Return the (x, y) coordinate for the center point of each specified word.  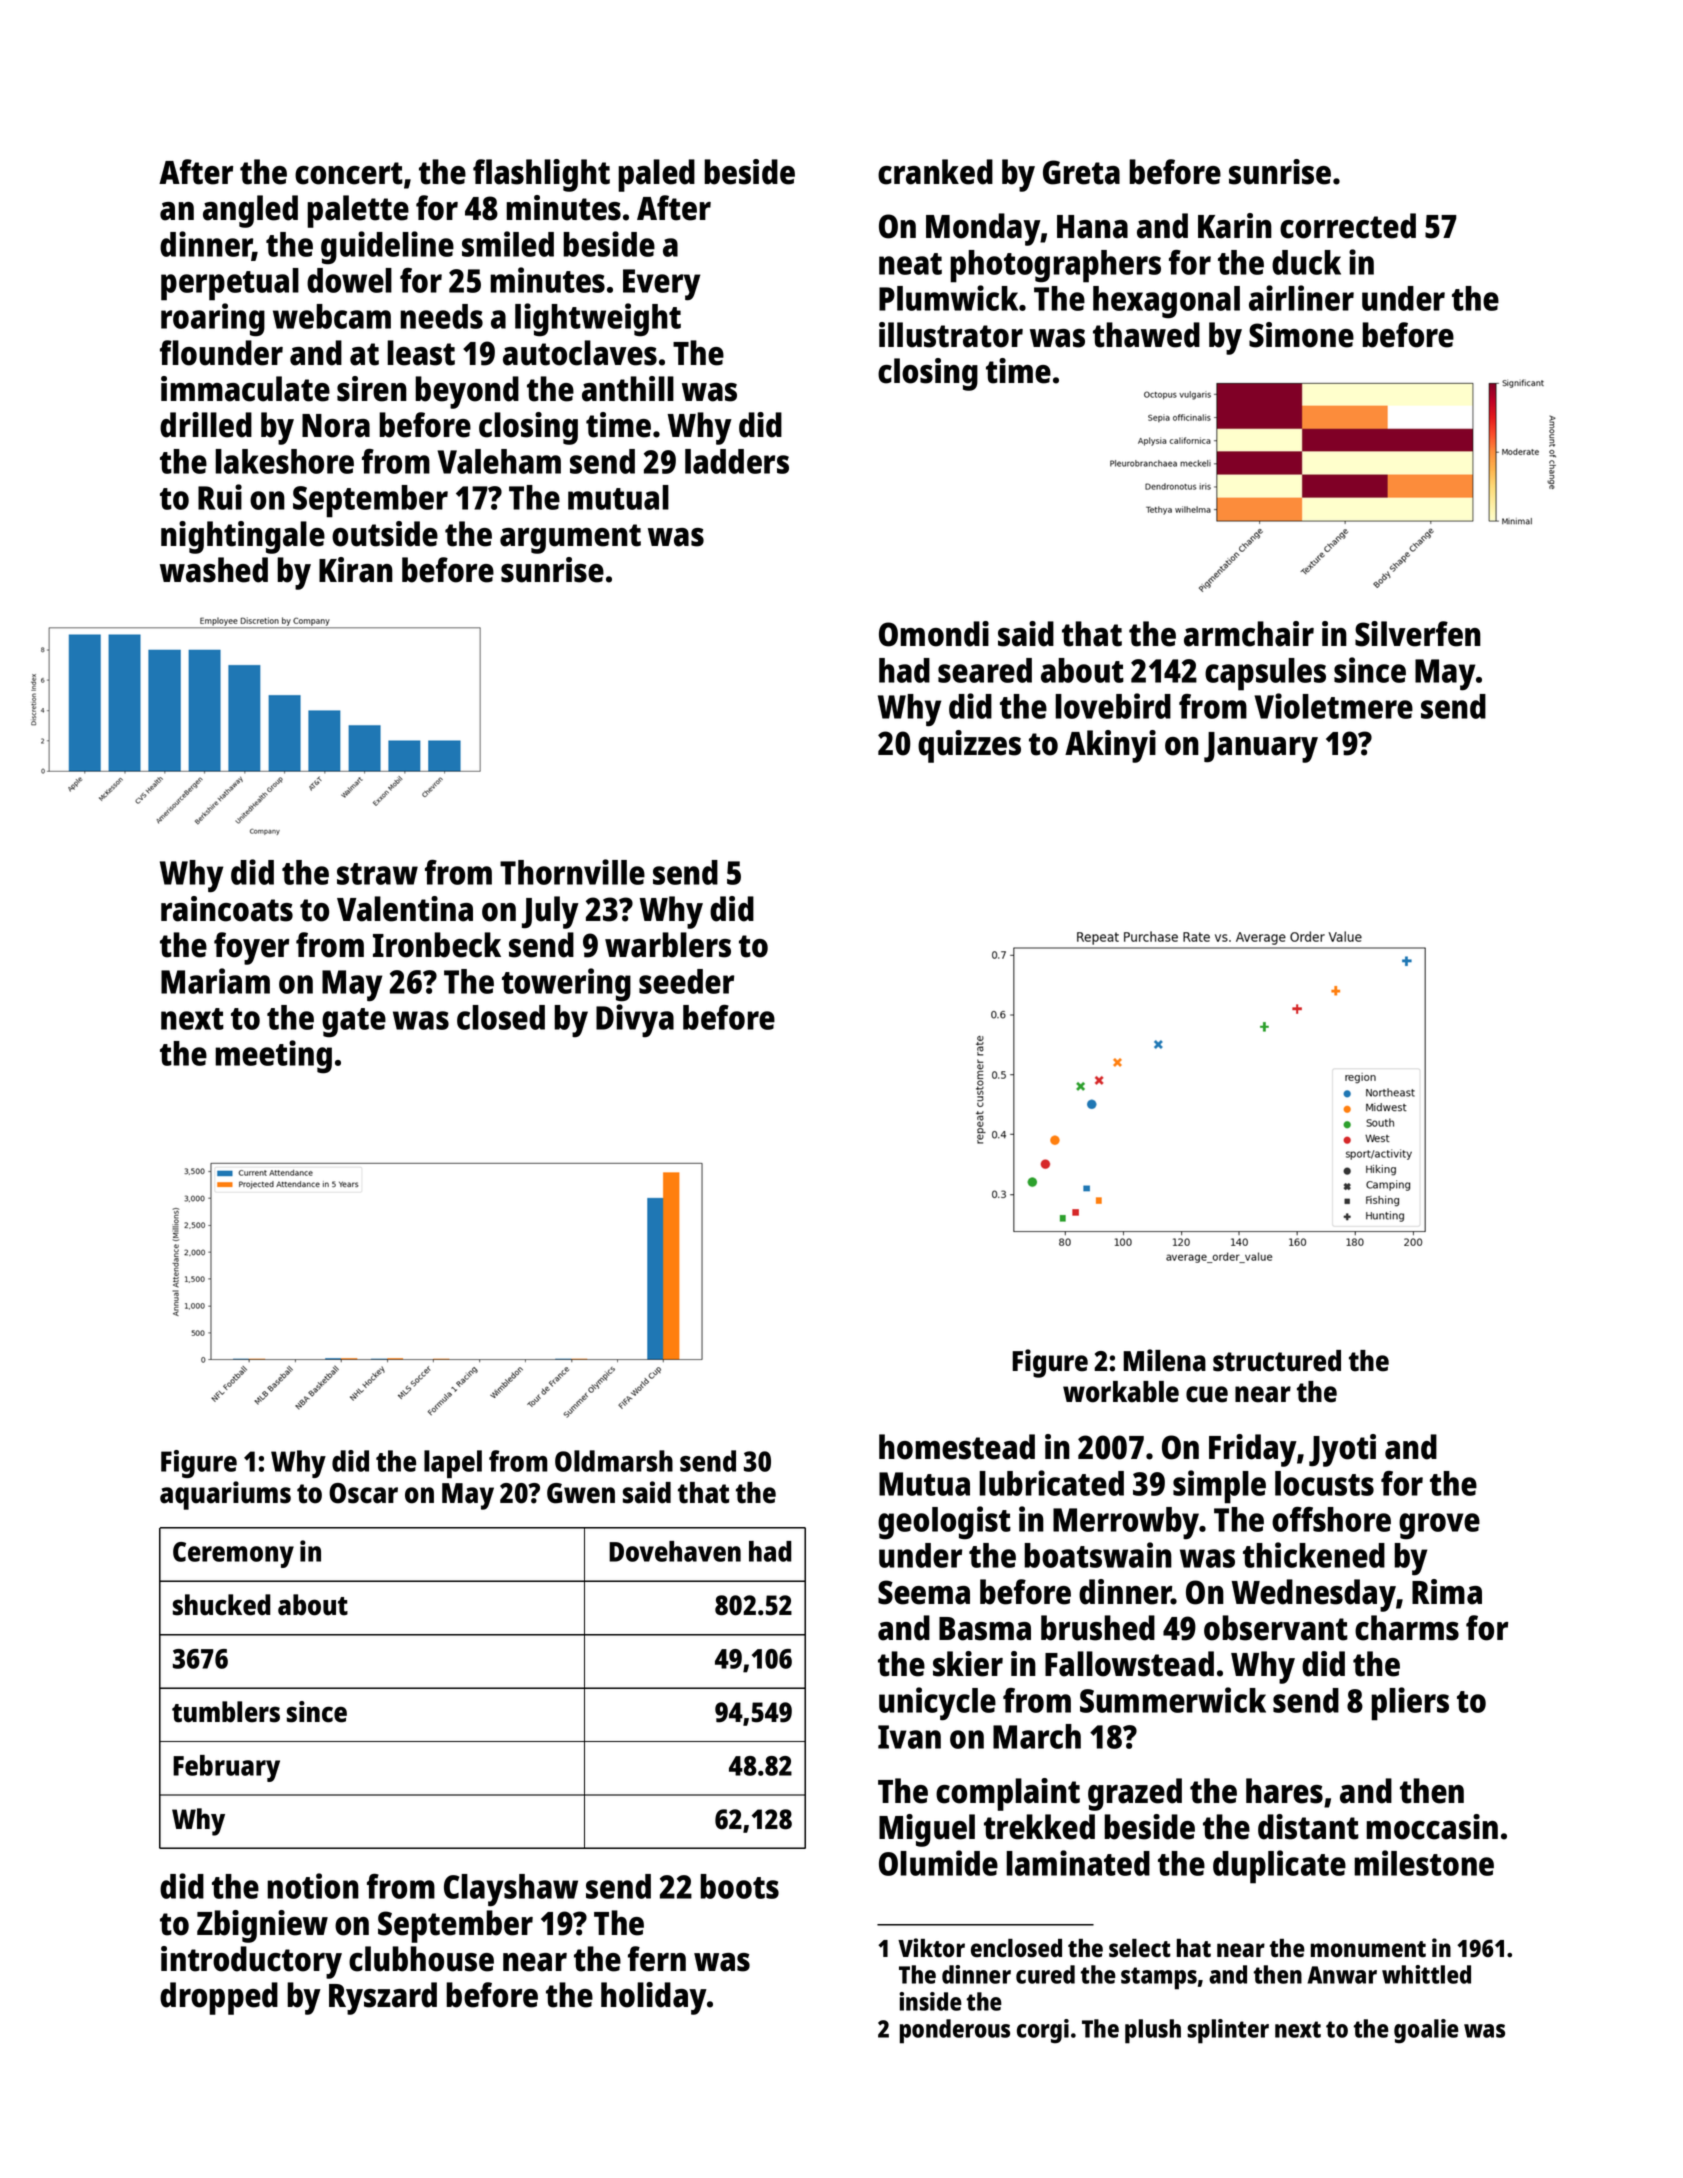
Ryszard (383, 1998)
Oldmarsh (614, 1461)
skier (968, 1664)
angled (250, 211)
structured (1277, 1361)
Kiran (356, 570)
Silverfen (1418, 634)
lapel (453, 1464)
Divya (635, 1021)
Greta (1081, 172)
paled (656, 175)
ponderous (955, 2031)
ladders (737, 461)
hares (1284, 1791)
